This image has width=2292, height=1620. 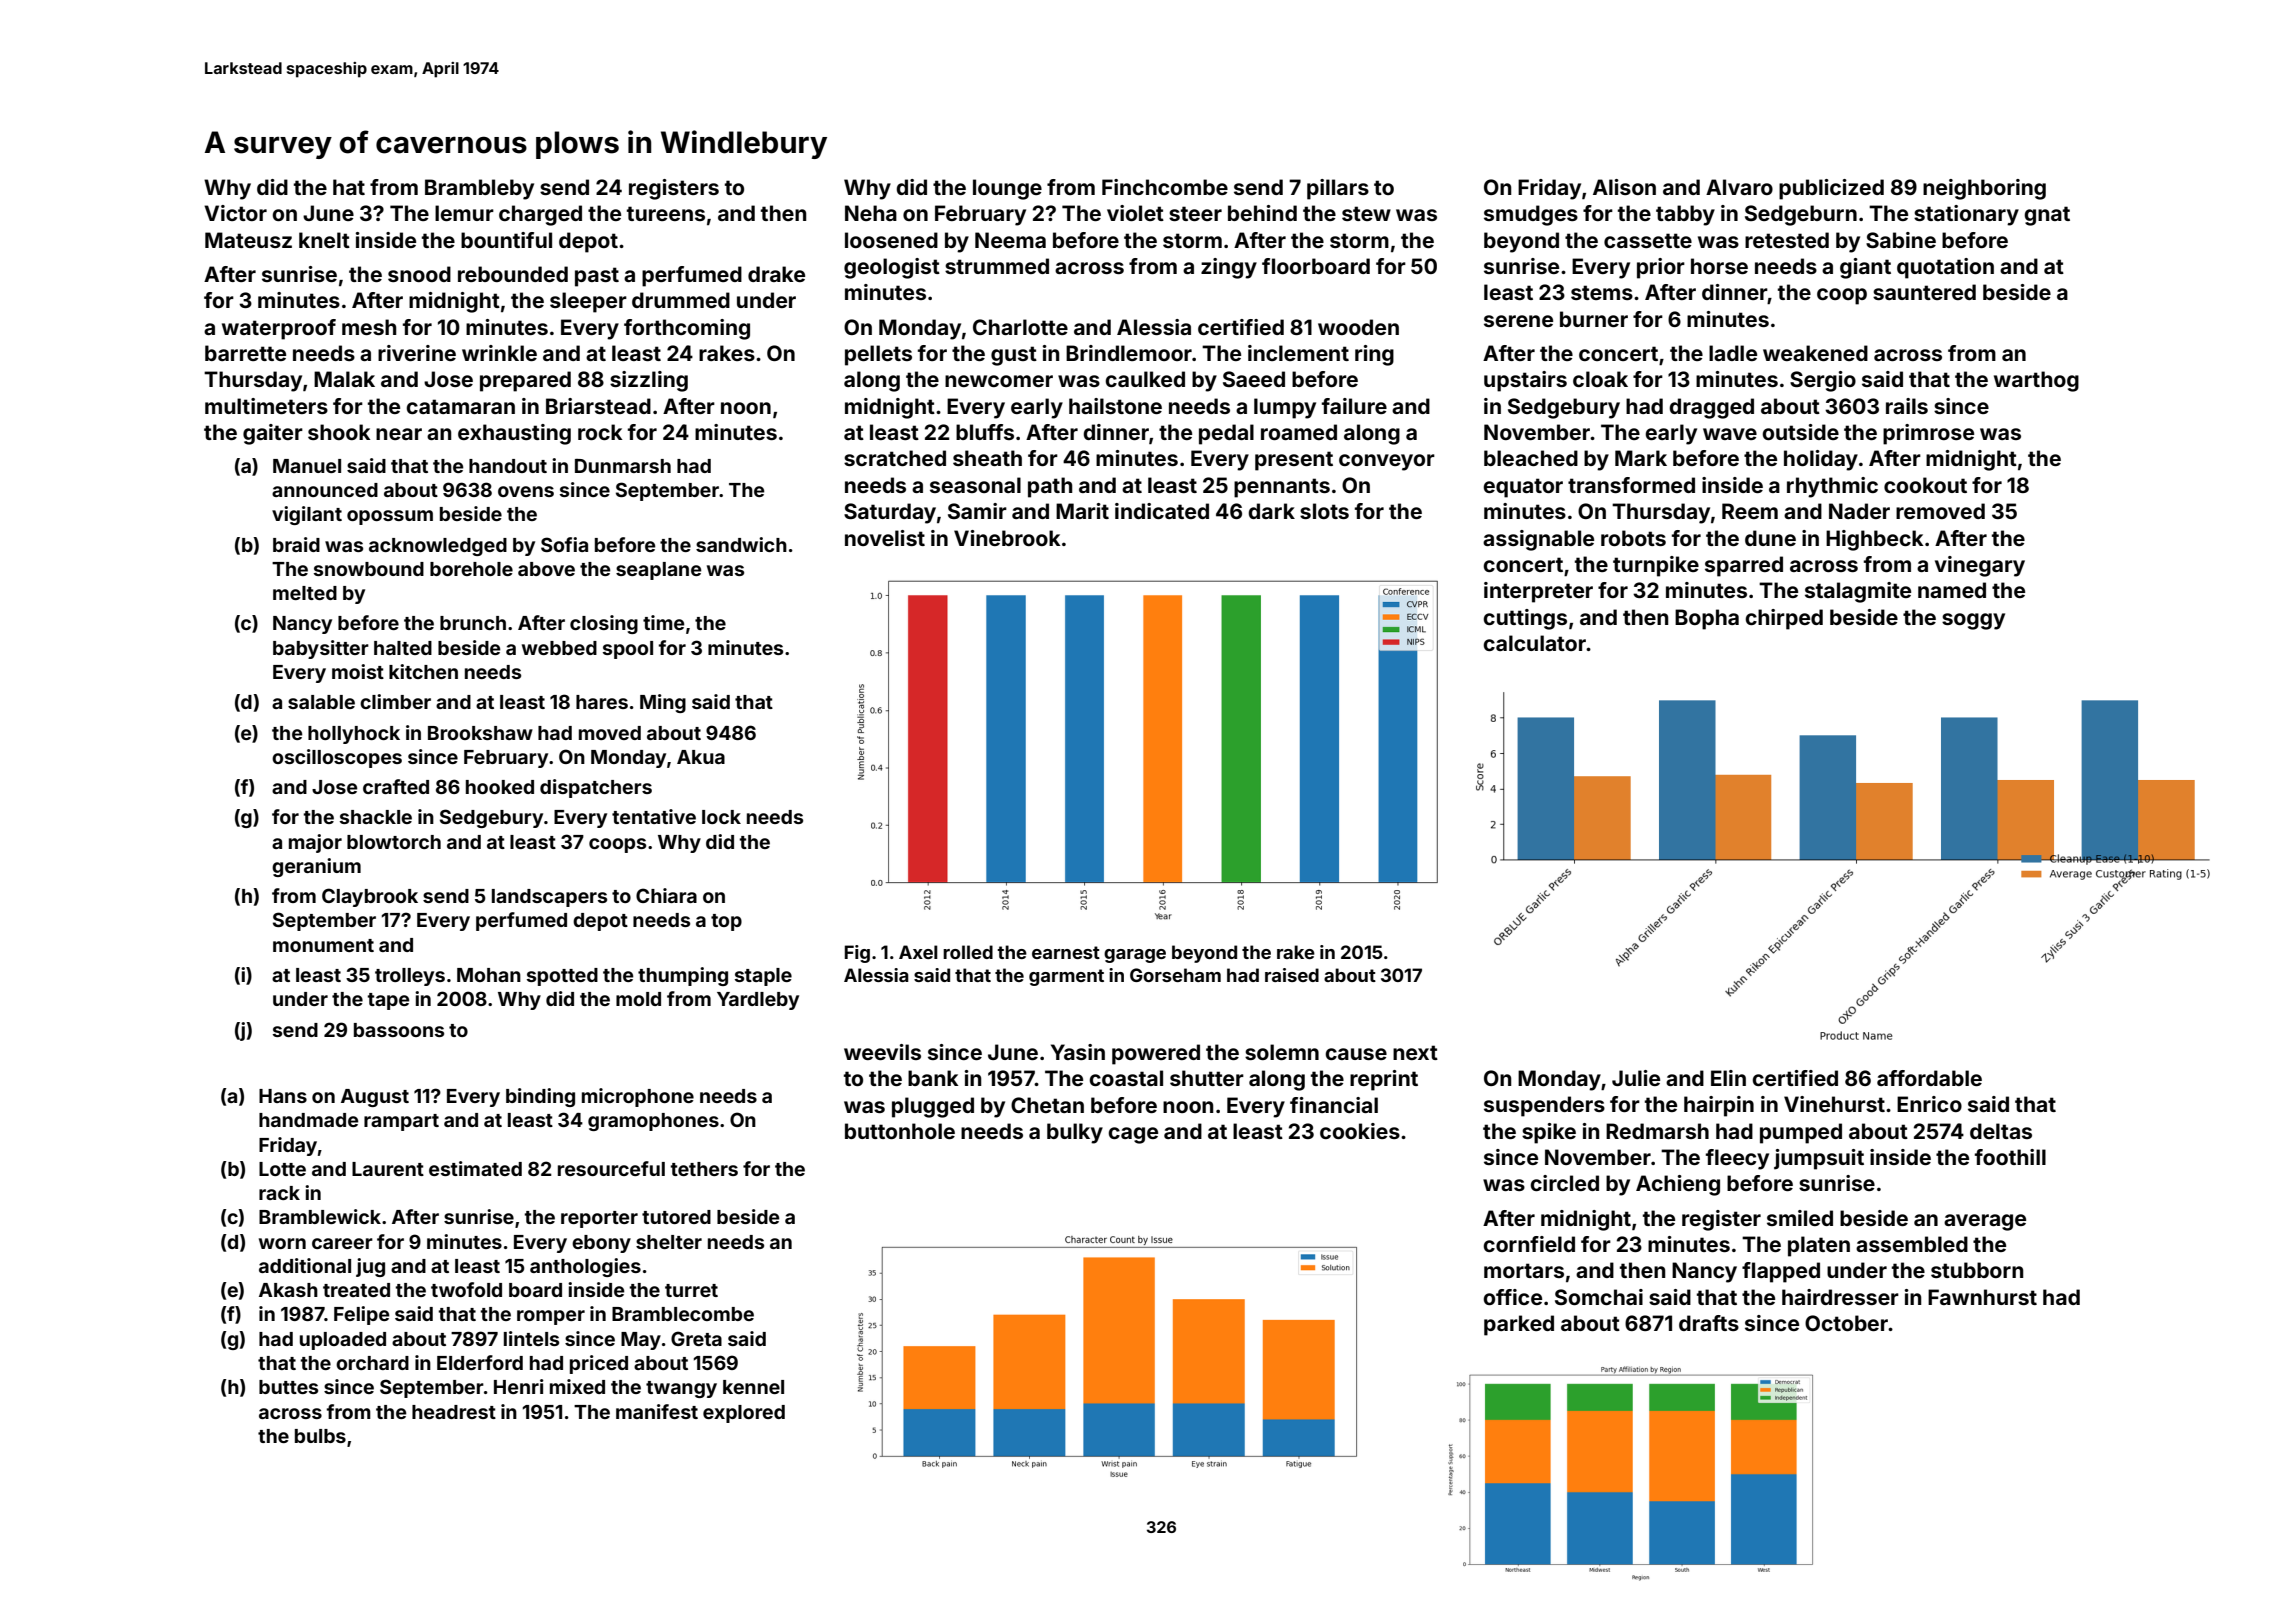 I want to click on parked, so click(x=1519, y=1325).
